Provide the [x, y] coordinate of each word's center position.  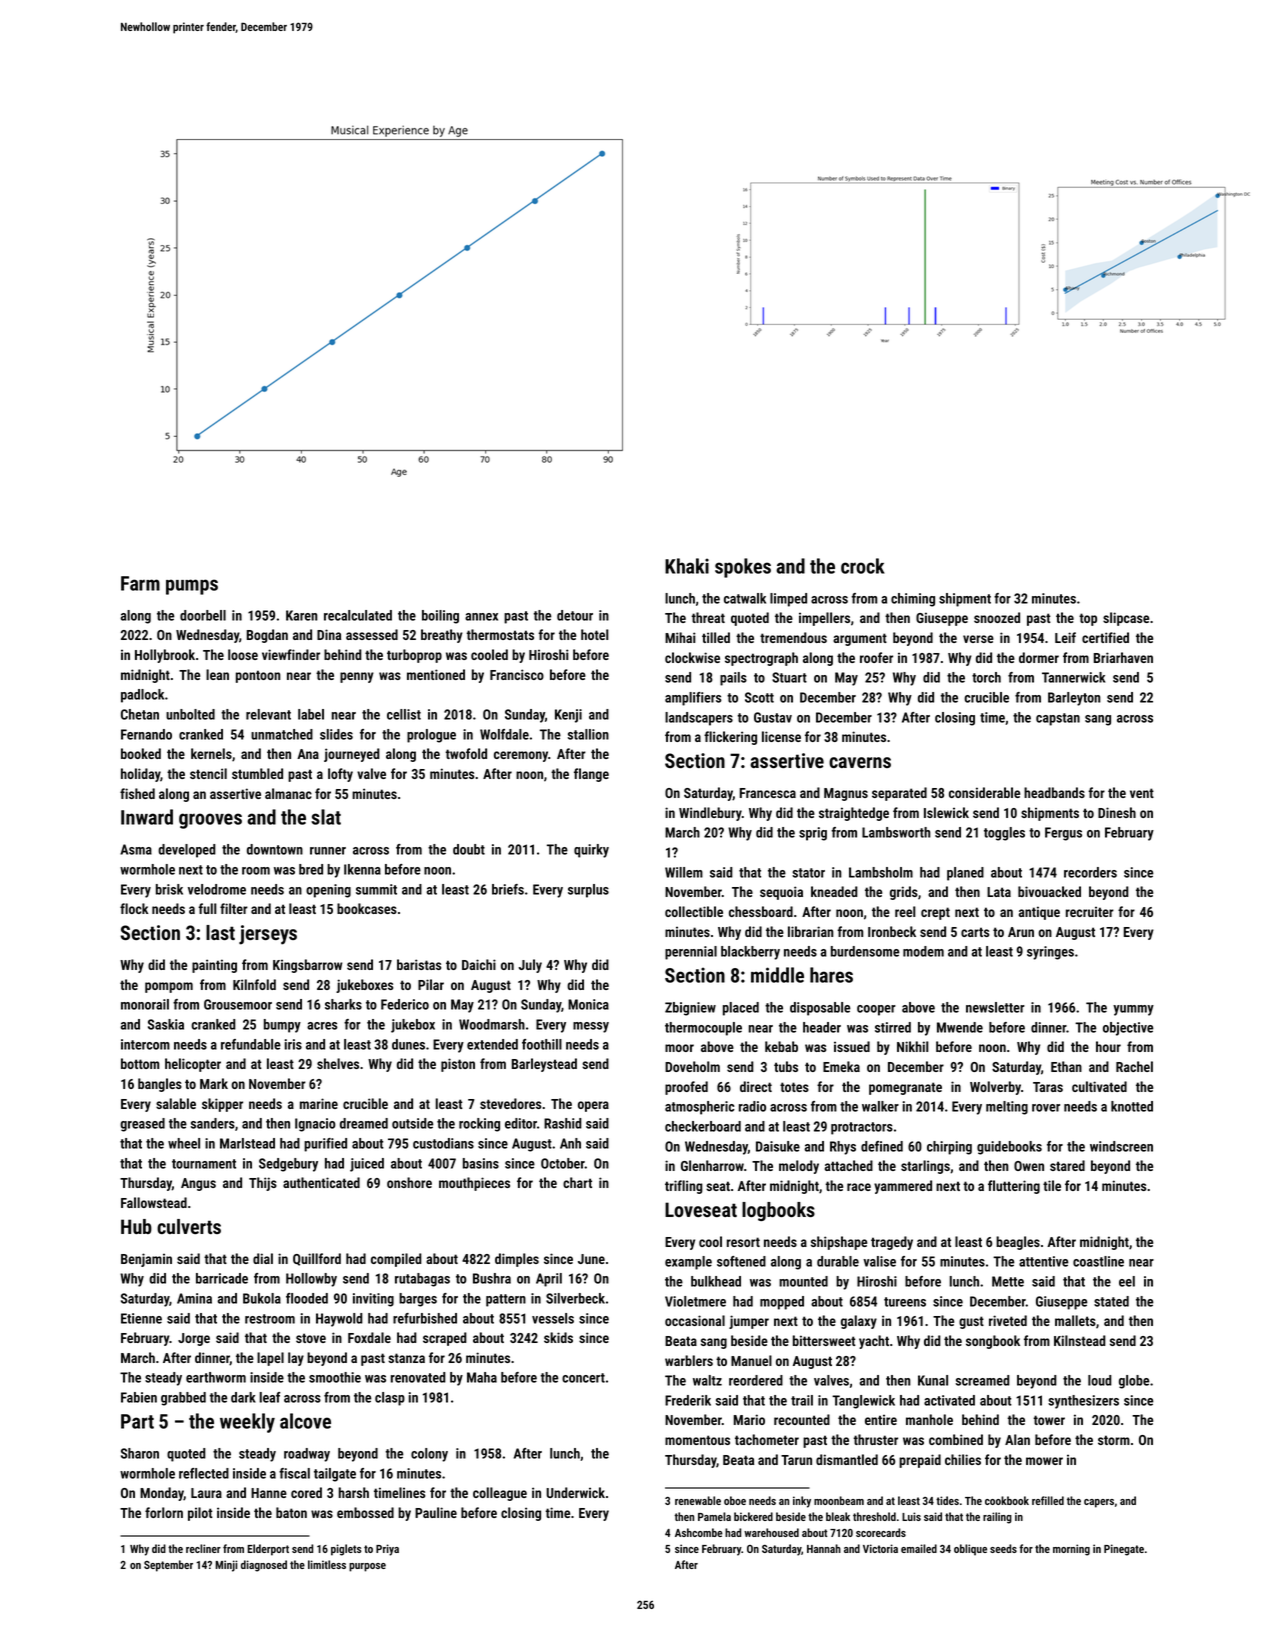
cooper [876, 1010]
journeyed [352, 755]
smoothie [335, 1377]
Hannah [824, 1548]
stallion [588, 734]
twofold [466, 753]
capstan [1058, 719]
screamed [983, 1380]
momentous [697, 1440]
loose [243, 654]
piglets [346, 1550]
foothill [542, 1044]
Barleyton [1074, 699]
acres [322, 1026]
